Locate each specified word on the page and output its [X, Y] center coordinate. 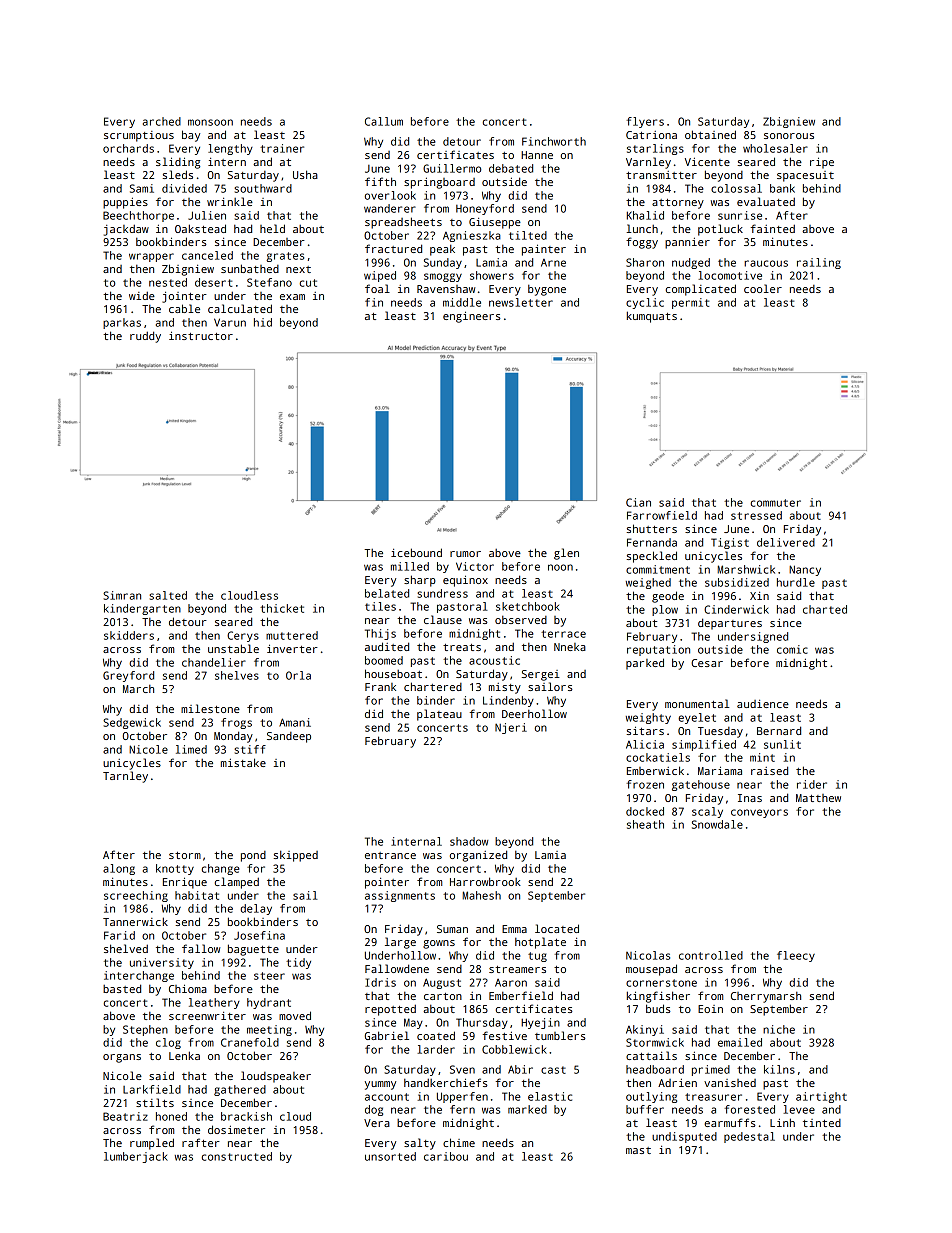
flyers [645, 122]
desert [213, 282]
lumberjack [136, 1157]
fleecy [796, 956]
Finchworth [554, 141]
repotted [390, 1010]
